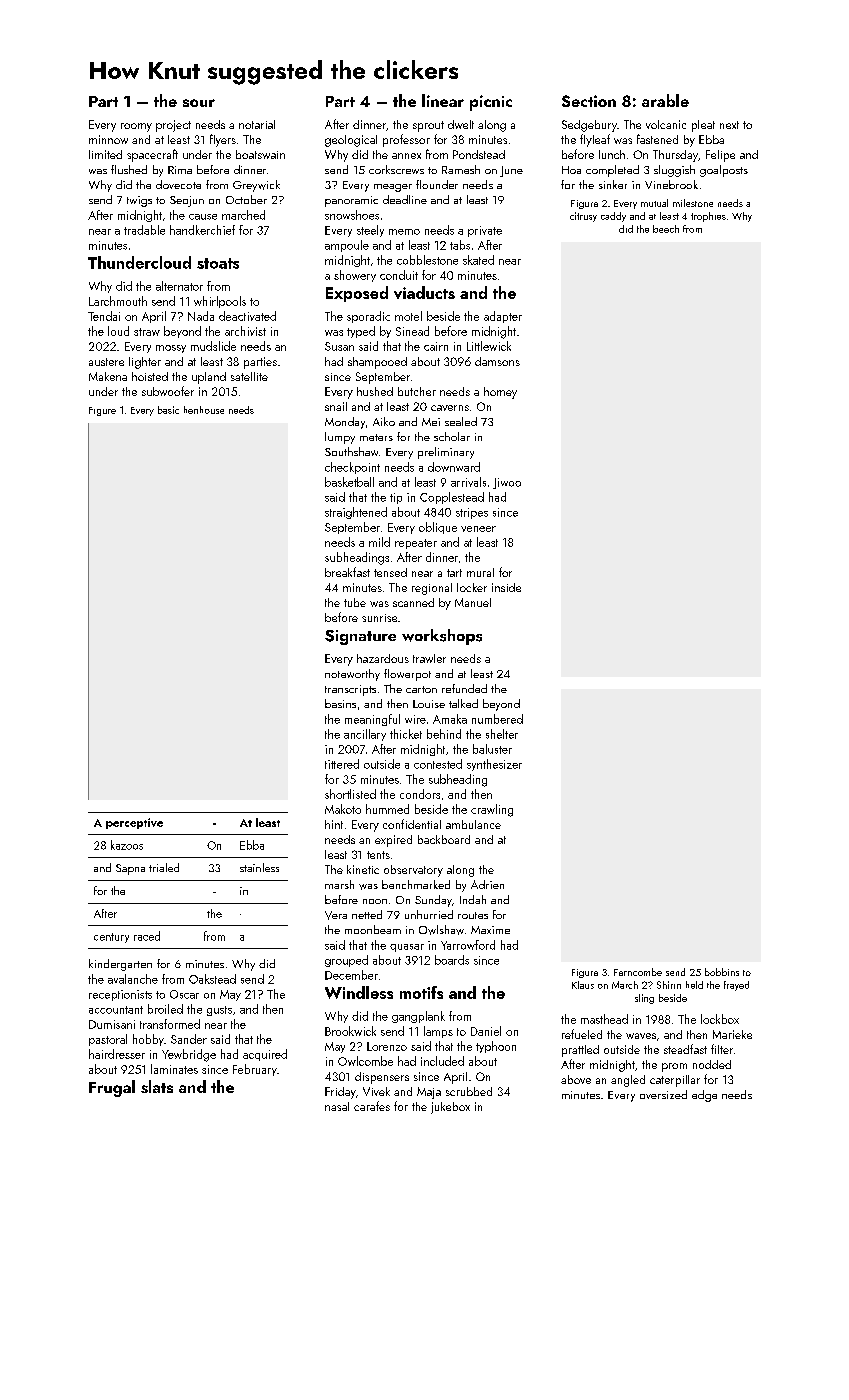 The height and width of the image is (1400, 849). What do you see at coordinates (502, 734) in the image?
I see `shelter` at bounding box center [502, 734].
